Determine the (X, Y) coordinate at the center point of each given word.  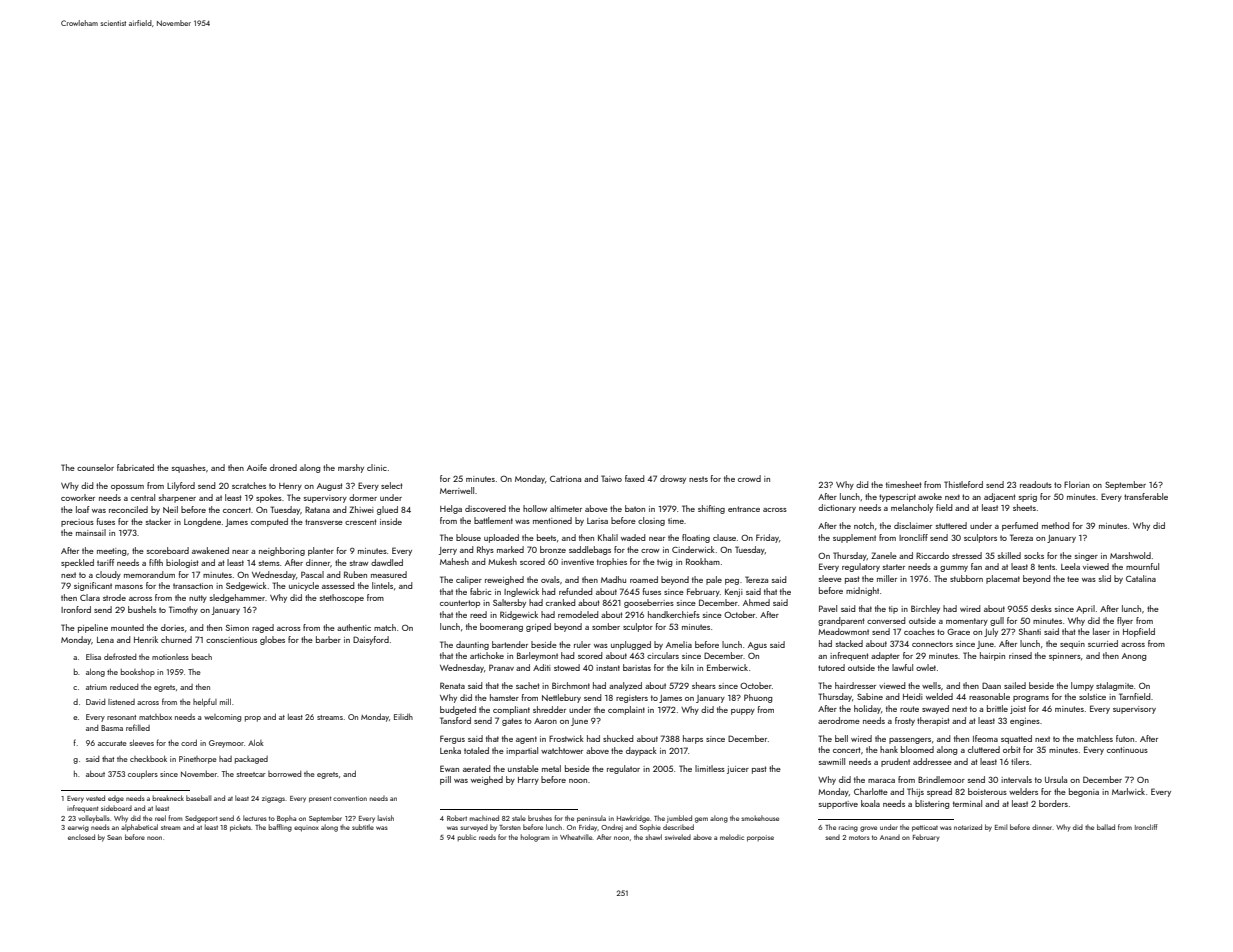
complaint (626, 710)
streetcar (251, 774)
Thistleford (963, 484)
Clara (90, 597)
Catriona (565, 478)
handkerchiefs (674, 614)
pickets (240, 828)
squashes (189, 468)
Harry (528, 781)
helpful (205, 702)
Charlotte (871, 791)
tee (1073, 579)
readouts (1036, 484)
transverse (324, 522)
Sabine (870, 696)
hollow (535, 508)
